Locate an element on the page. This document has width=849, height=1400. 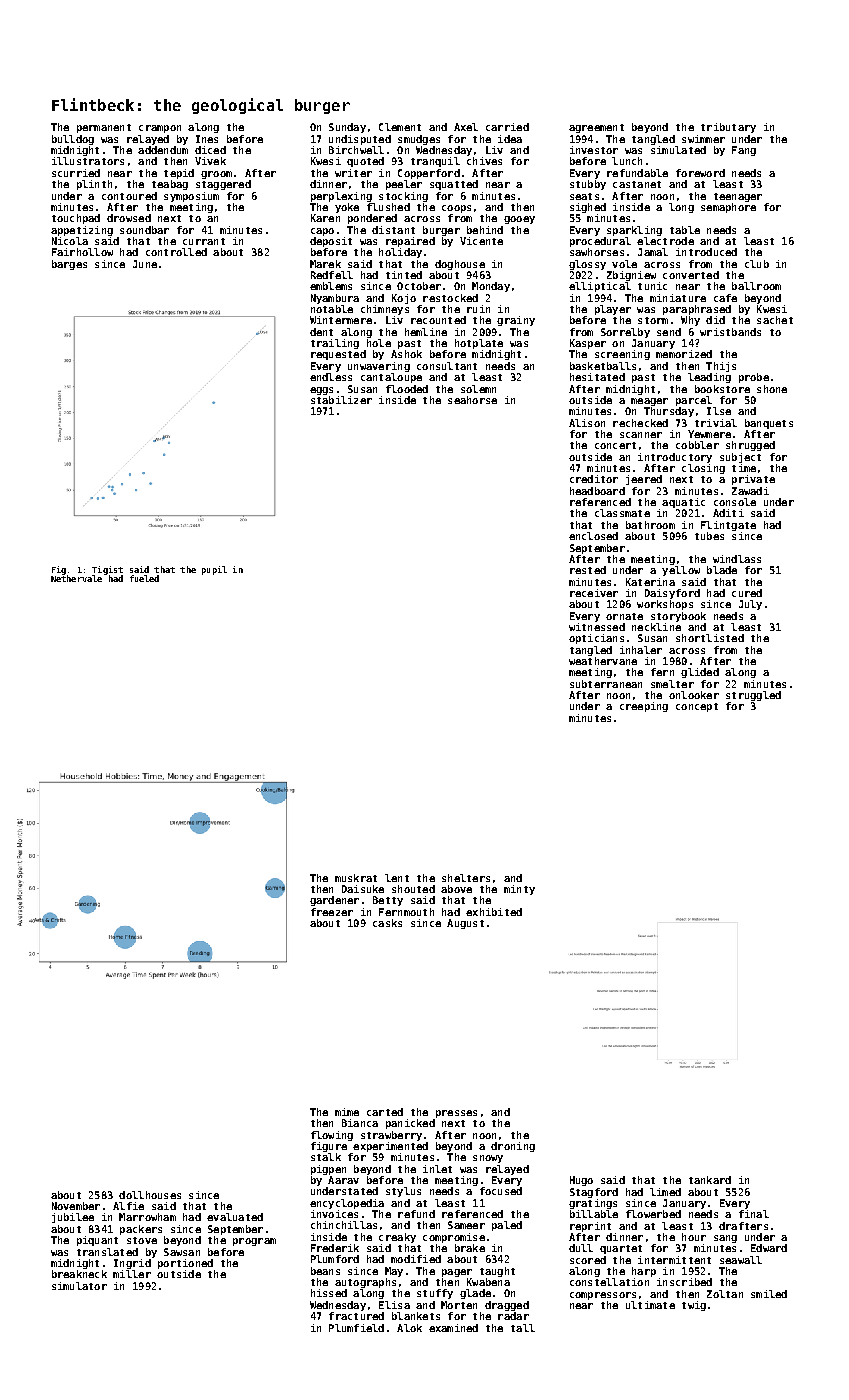
simulator is located at coordinates (79, 1286).
